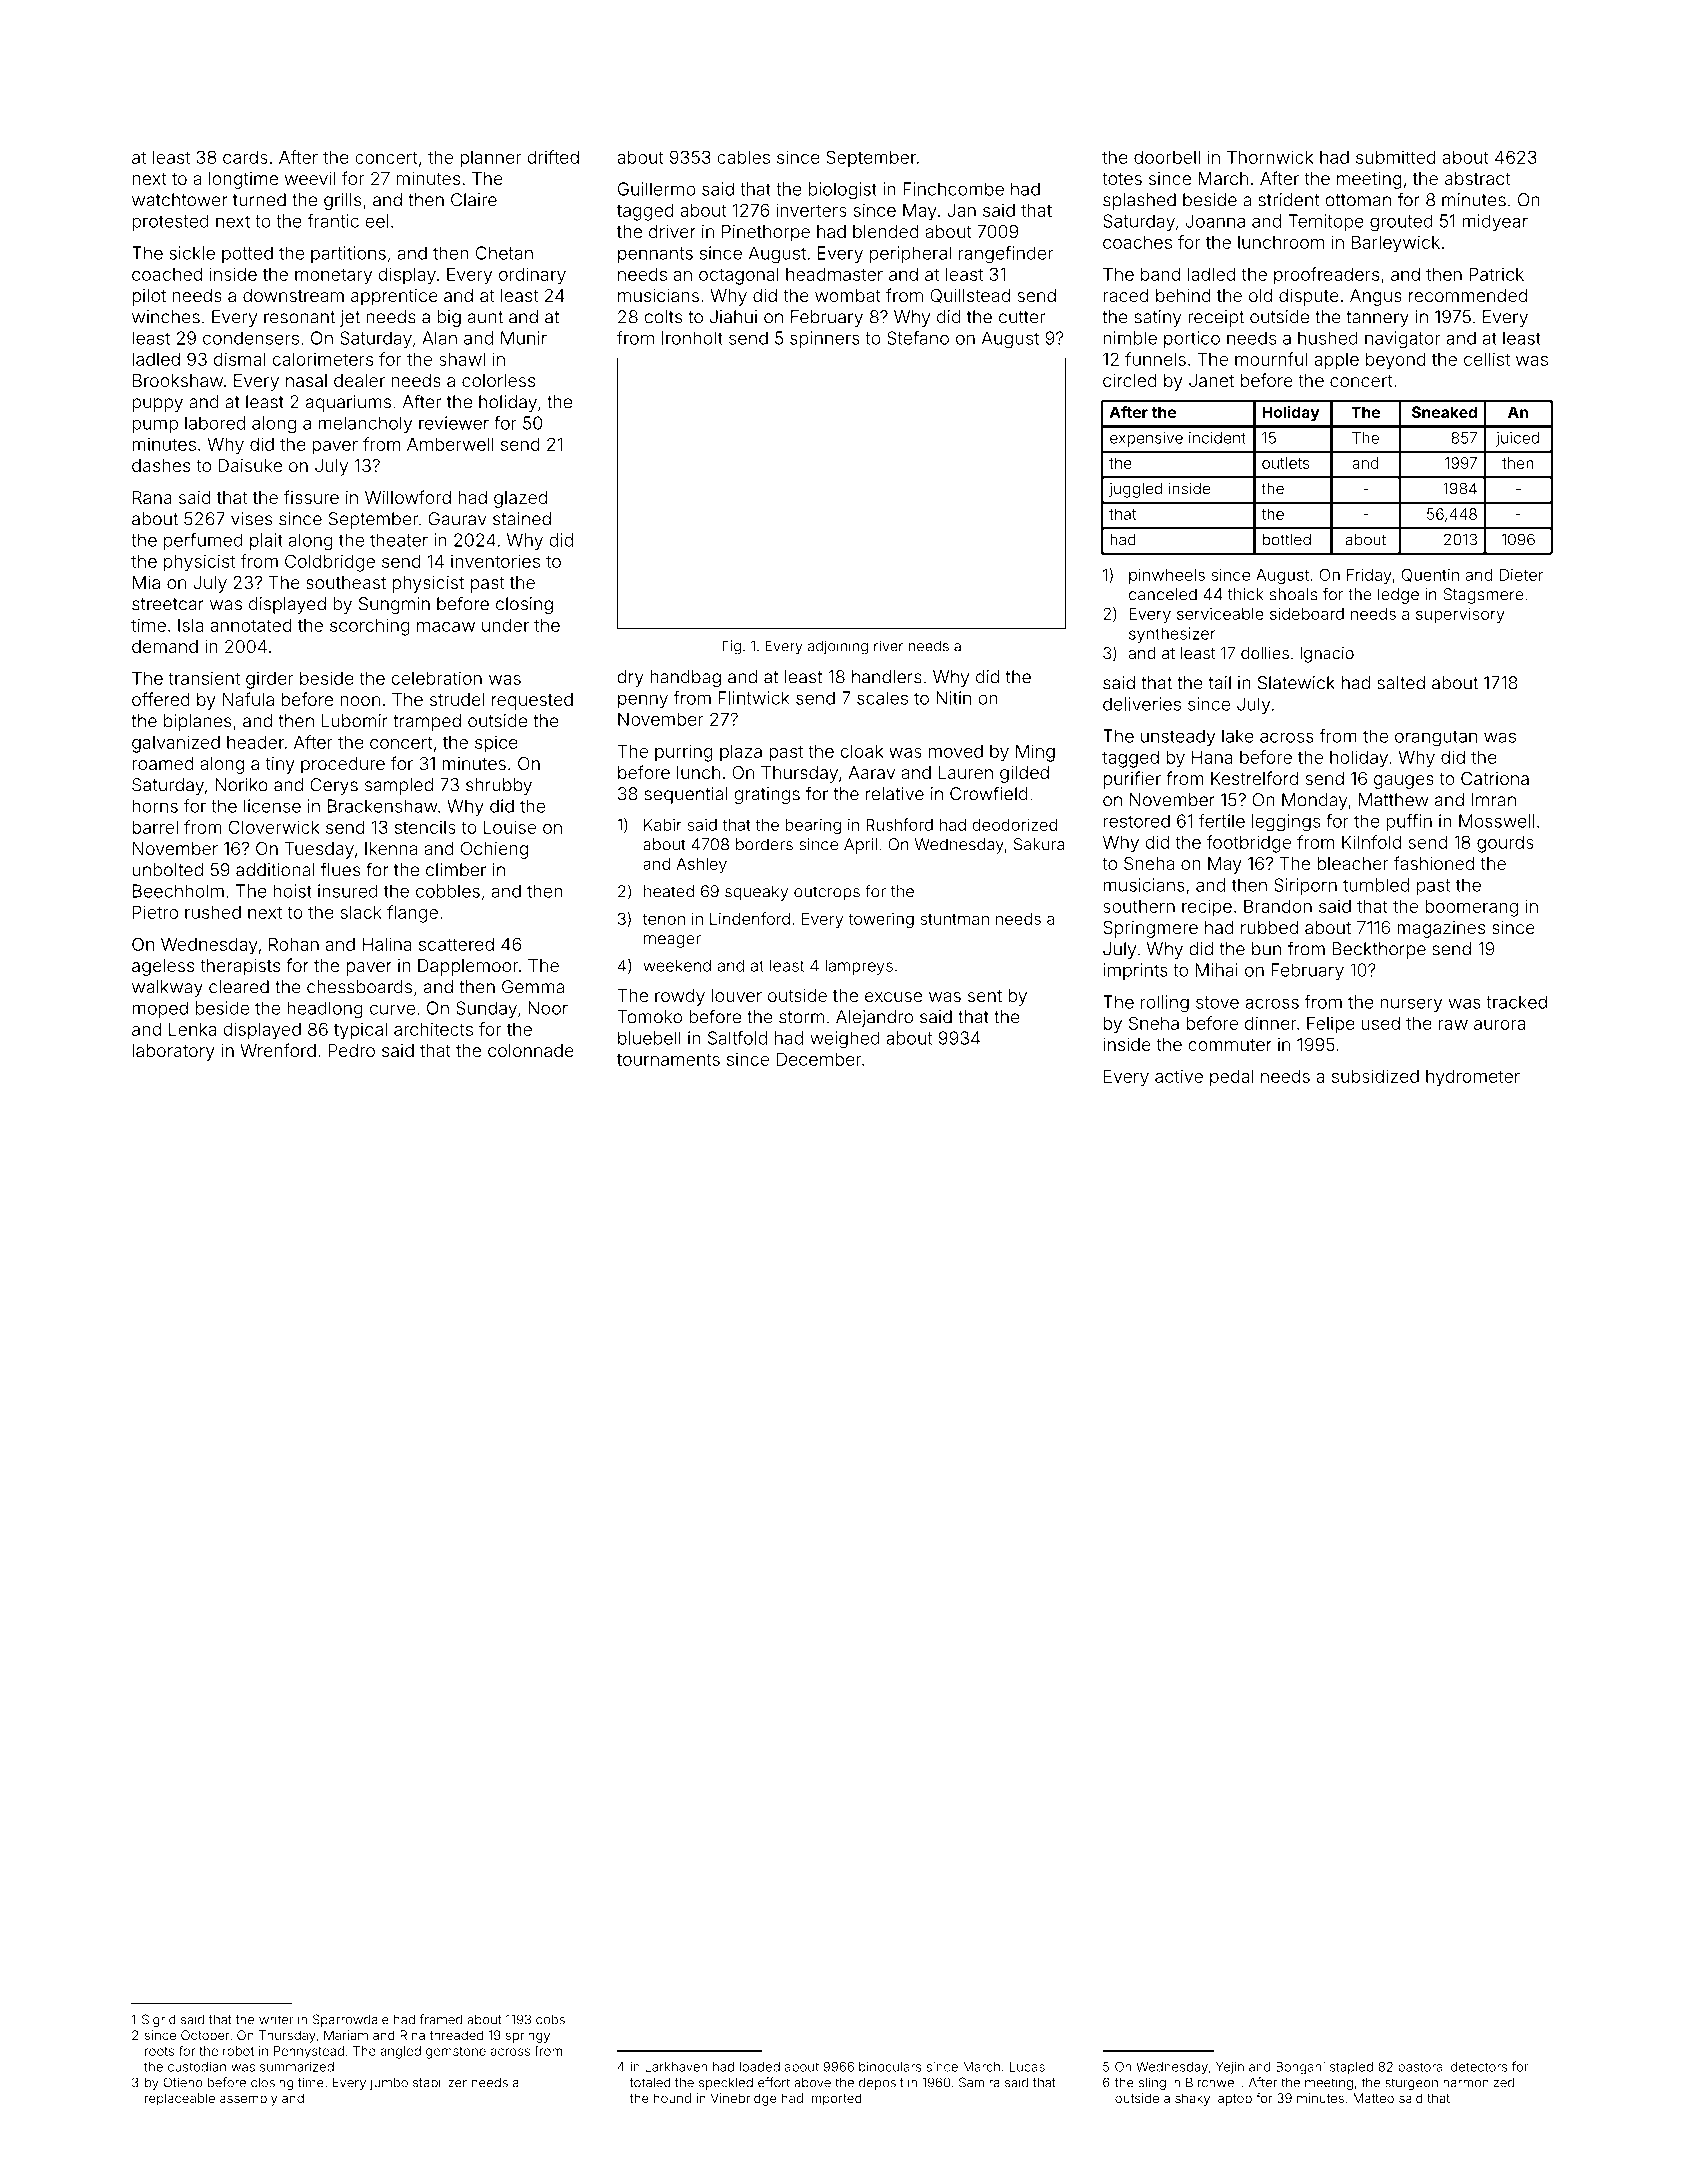 The image size is (1683, 2178). I want to click on Sigrid, so click(159, 2020).
